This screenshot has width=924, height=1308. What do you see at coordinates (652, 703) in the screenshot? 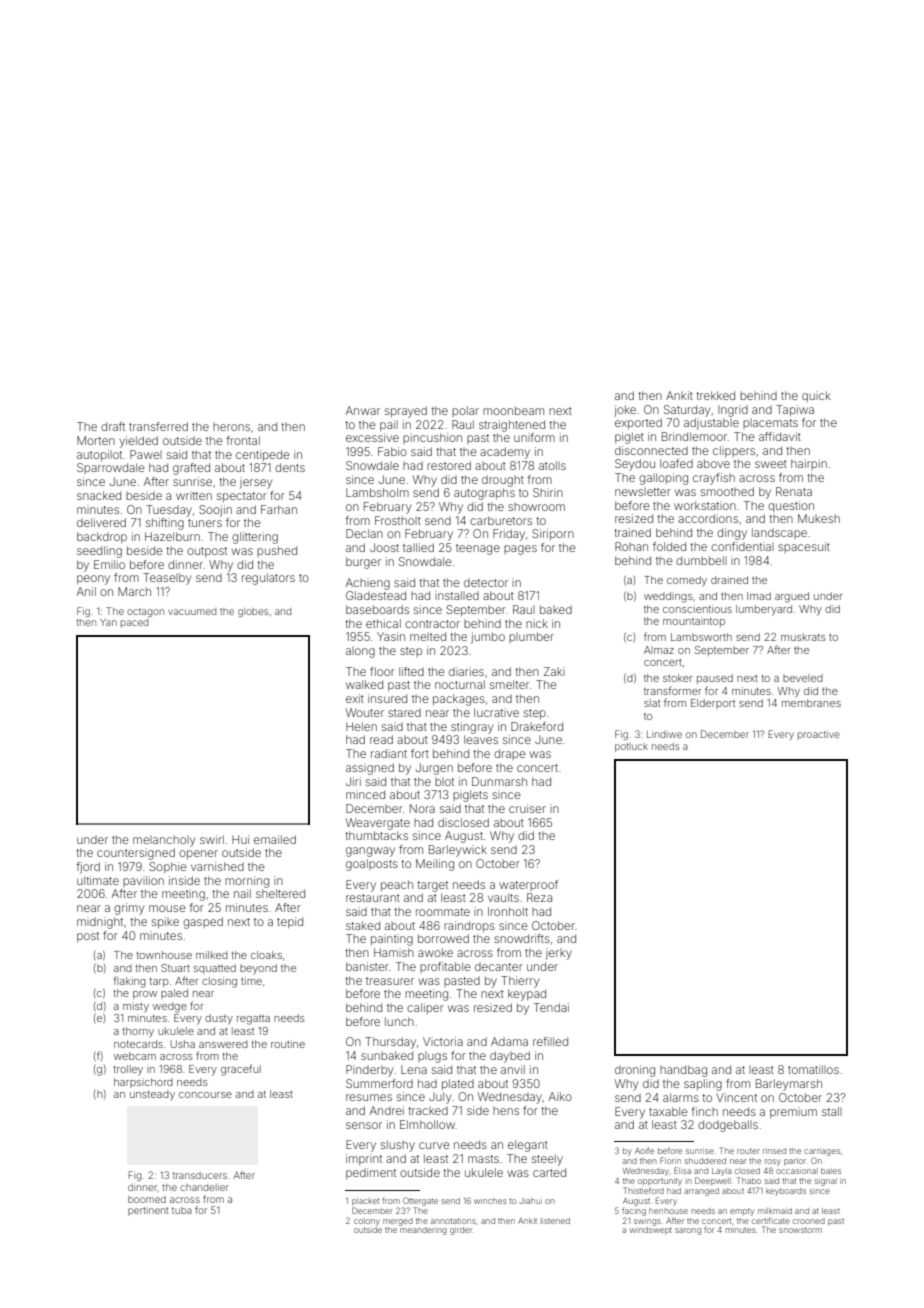
I see `slat` at bounding box center [652, 703].
